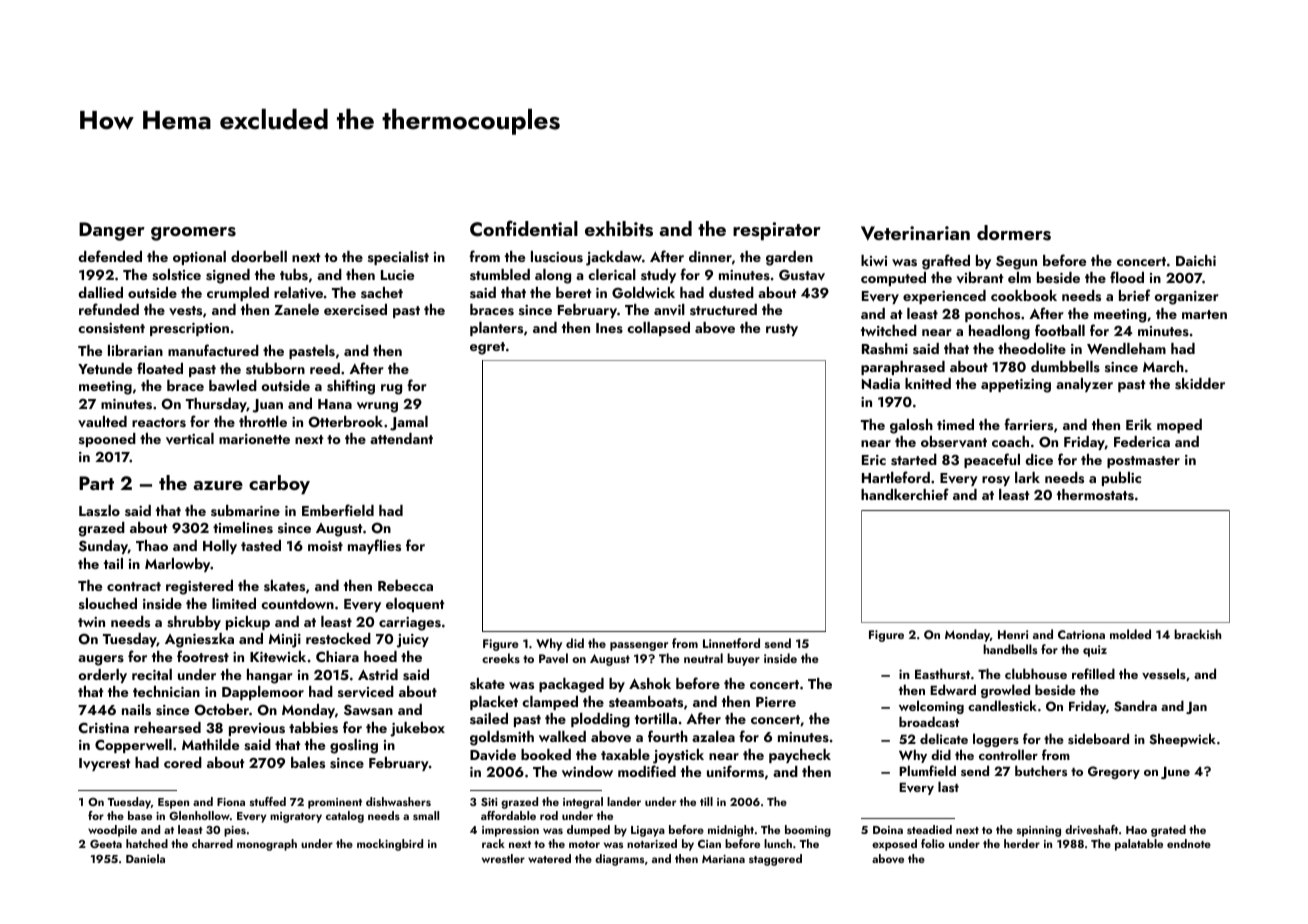 The height and width of the document is (924, 1308). I want to click on integral, so click(583, 803).
